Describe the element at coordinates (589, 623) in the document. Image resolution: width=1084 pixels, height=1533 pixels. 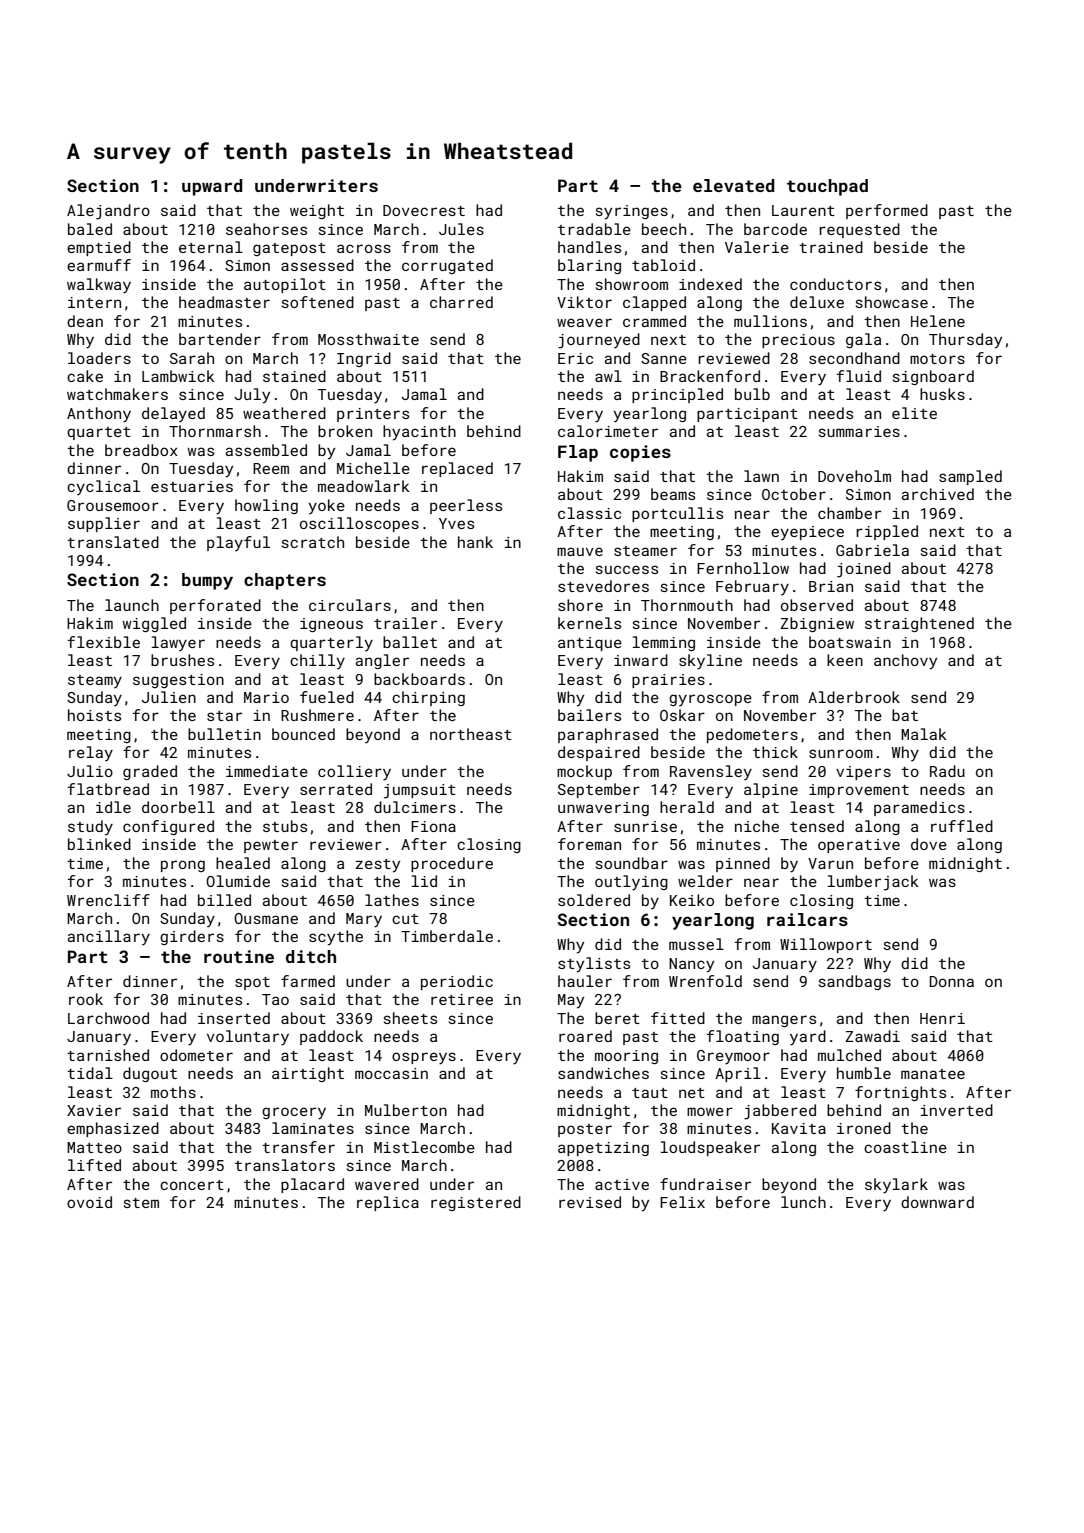
I see `kernels` at that location.
